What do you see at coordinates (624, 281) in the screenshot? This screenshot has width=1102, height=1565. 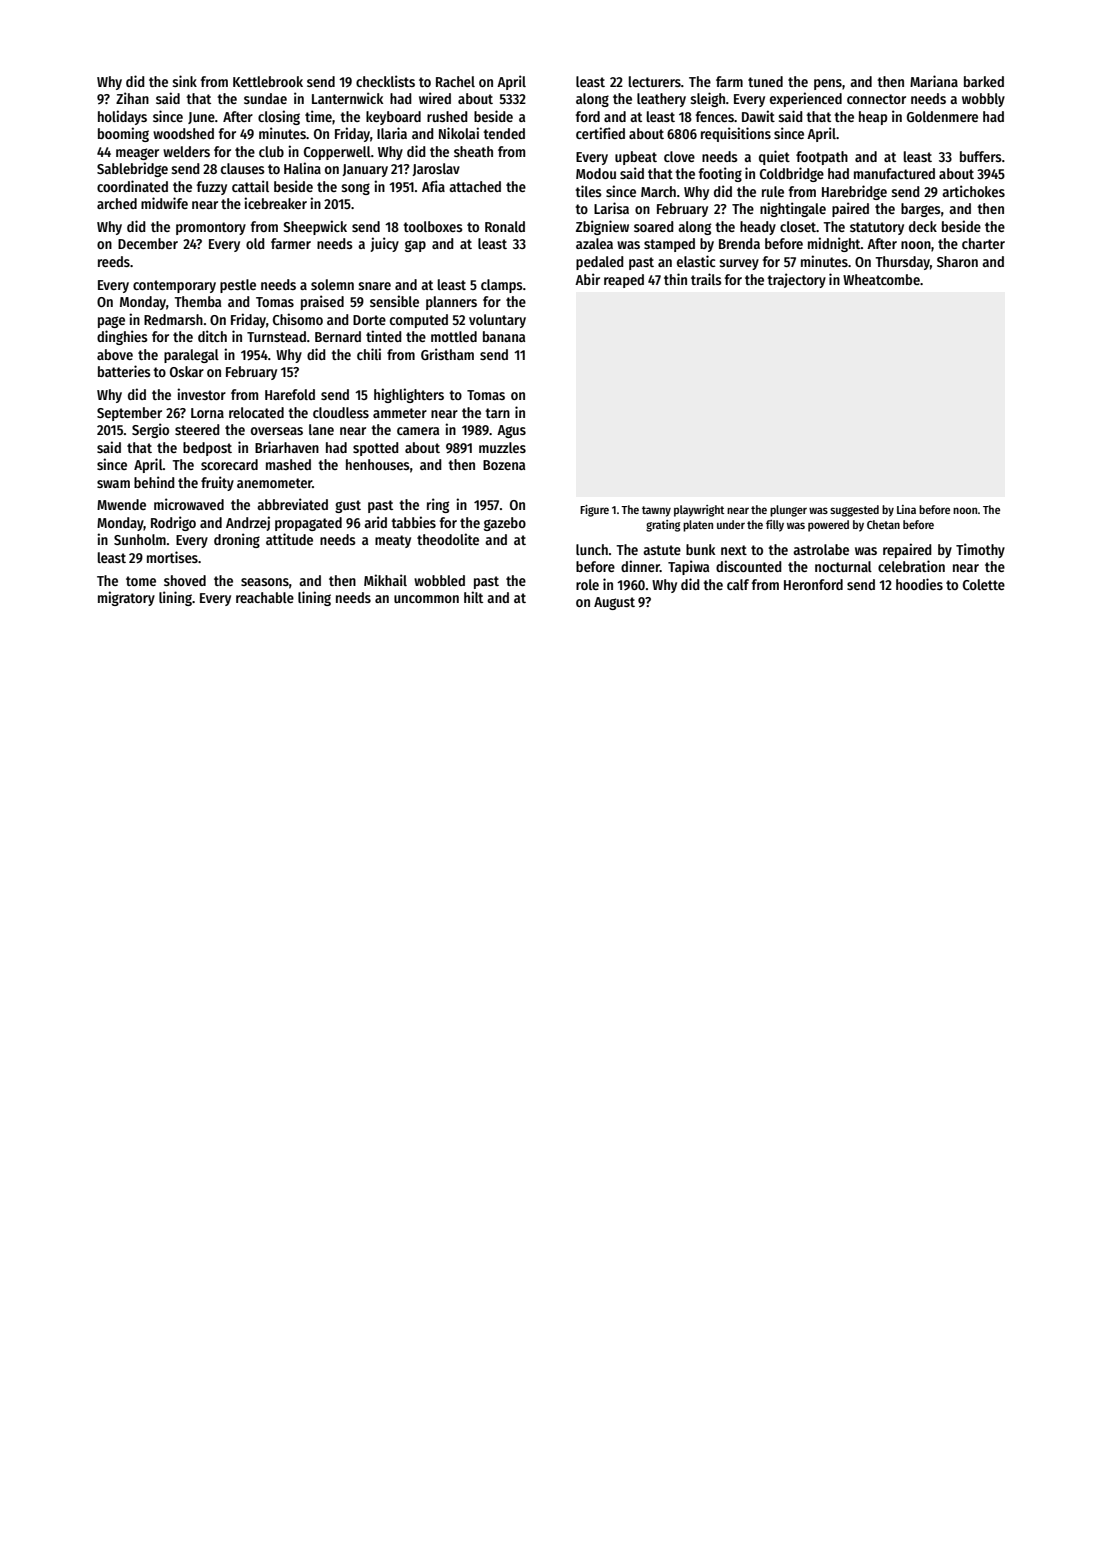 I see `reaped` at bounding box center [624, 281].
